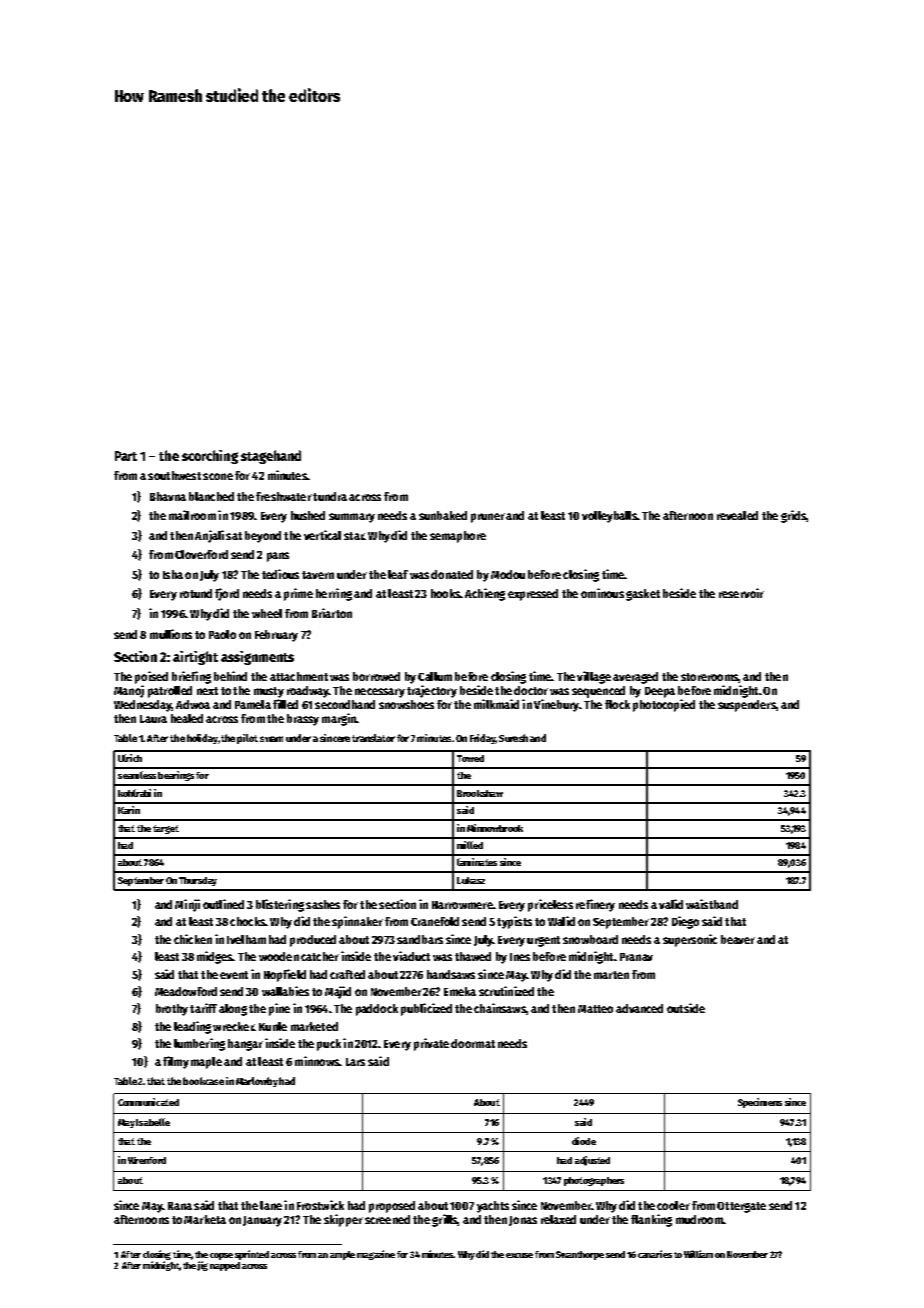 Image resolution: width=924 pixels, height=1308 pixels. Describe the element at coordinates (147, 1160) in the screenshot. I see `Wrenford` at that location.
